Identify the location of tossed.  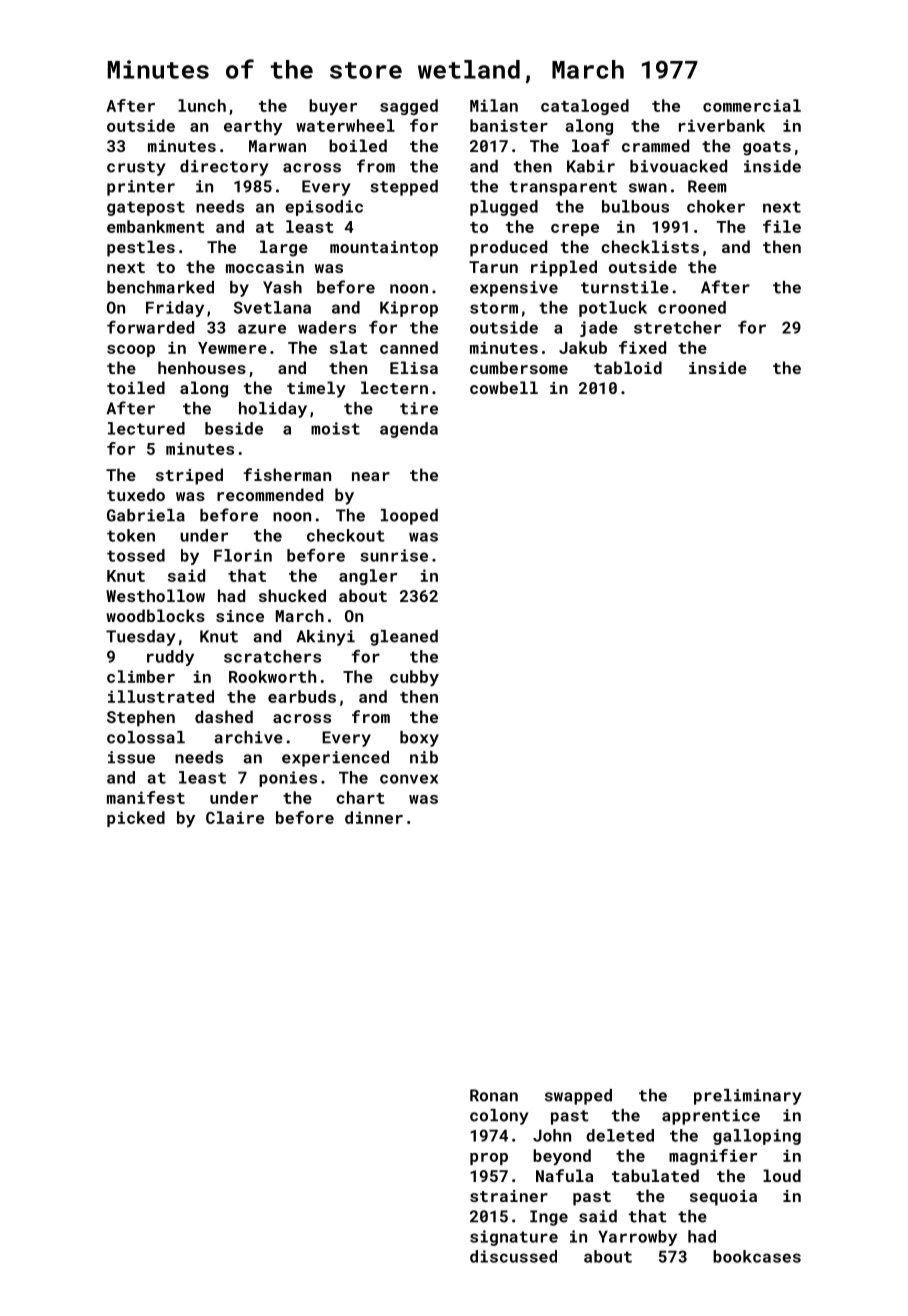
(136, 555).
